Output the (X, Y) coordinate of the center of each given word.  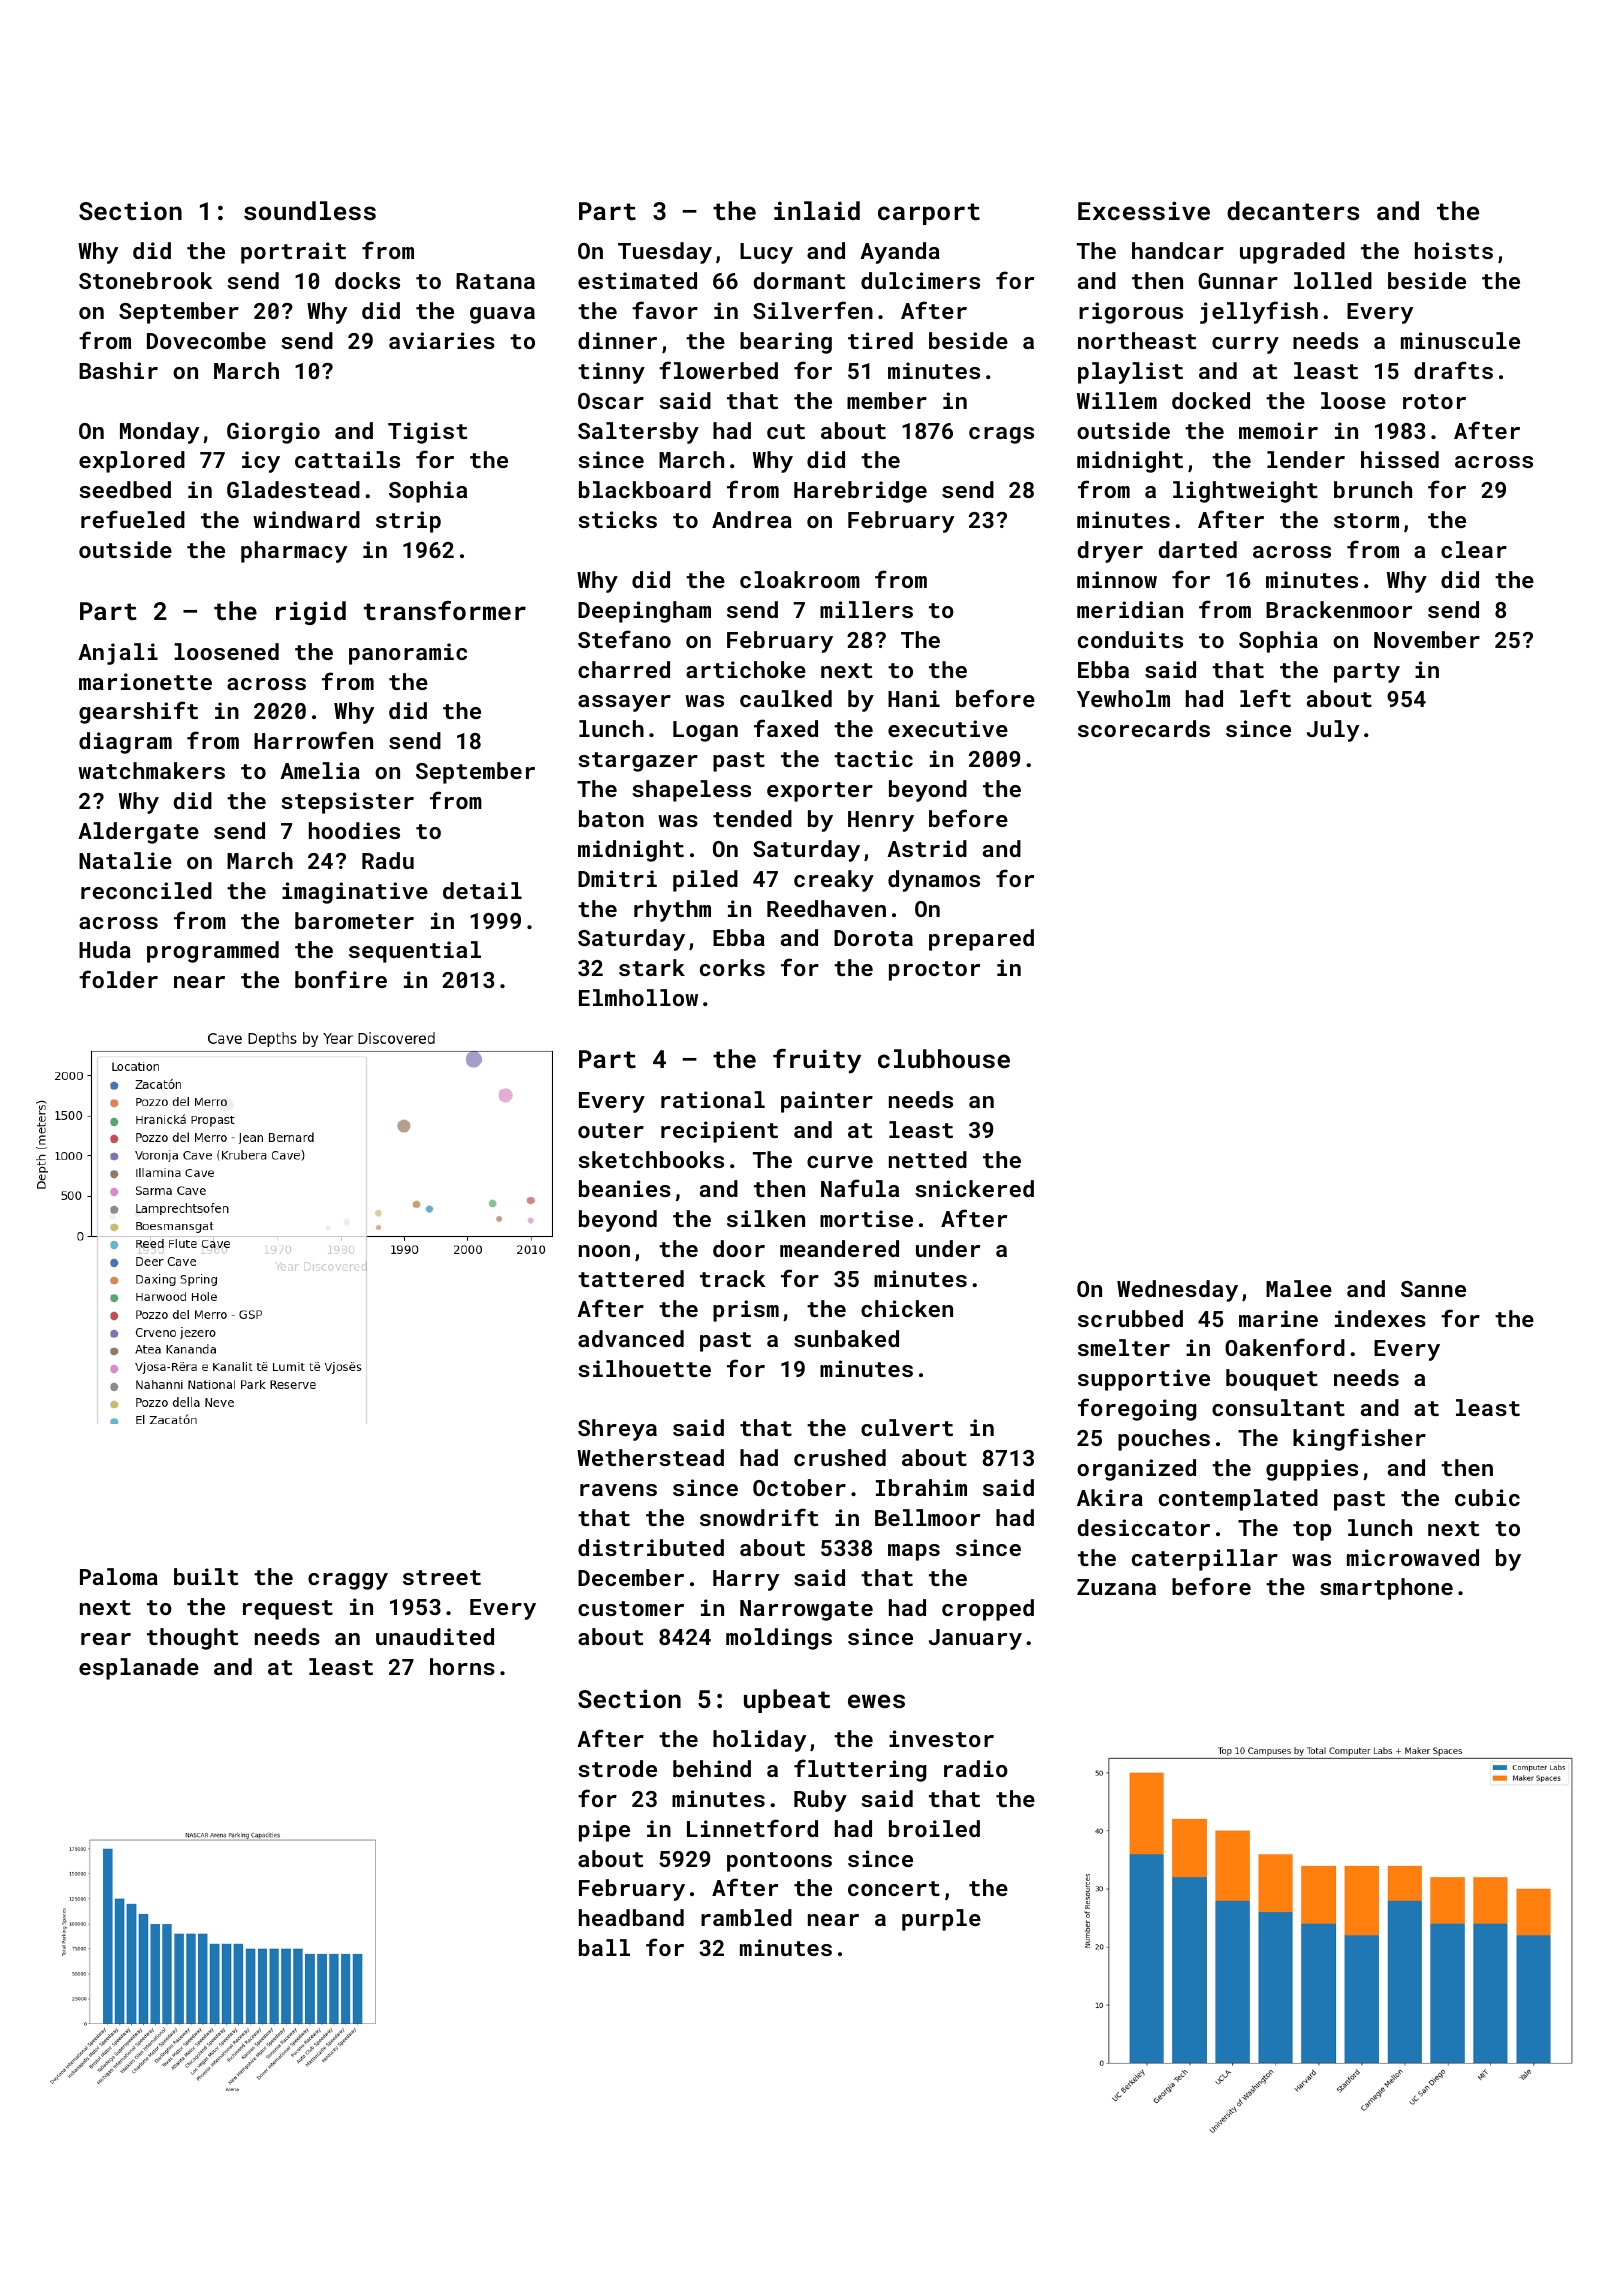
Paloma (119, 1576)
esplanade (139, 1669)
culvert (907, 1427)
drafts (1453, 370)
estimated (637, 280)
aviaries (442, 340)
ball (604, 1947)
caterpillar (1205, 1560)
